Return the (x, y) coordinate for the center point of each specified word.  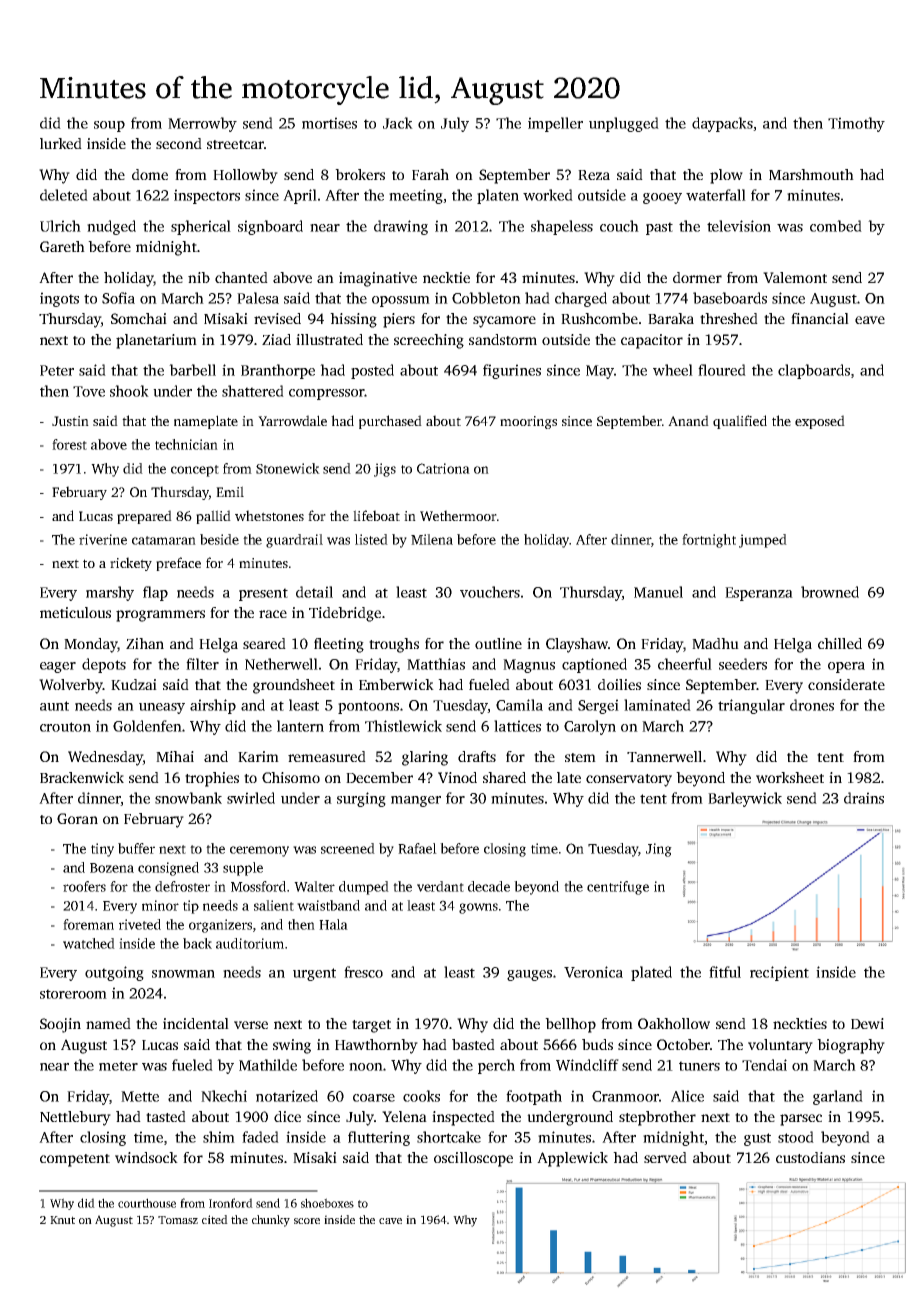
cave (390, 1221)
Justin (70, 421)
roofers (84, 886)
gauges (529, 975)
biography (851, 1046)
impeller (555, 124)
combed (836, 226)
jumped (763, 541)
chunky (271, 1221)
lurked (61, 143)
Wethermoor (458, 515)
